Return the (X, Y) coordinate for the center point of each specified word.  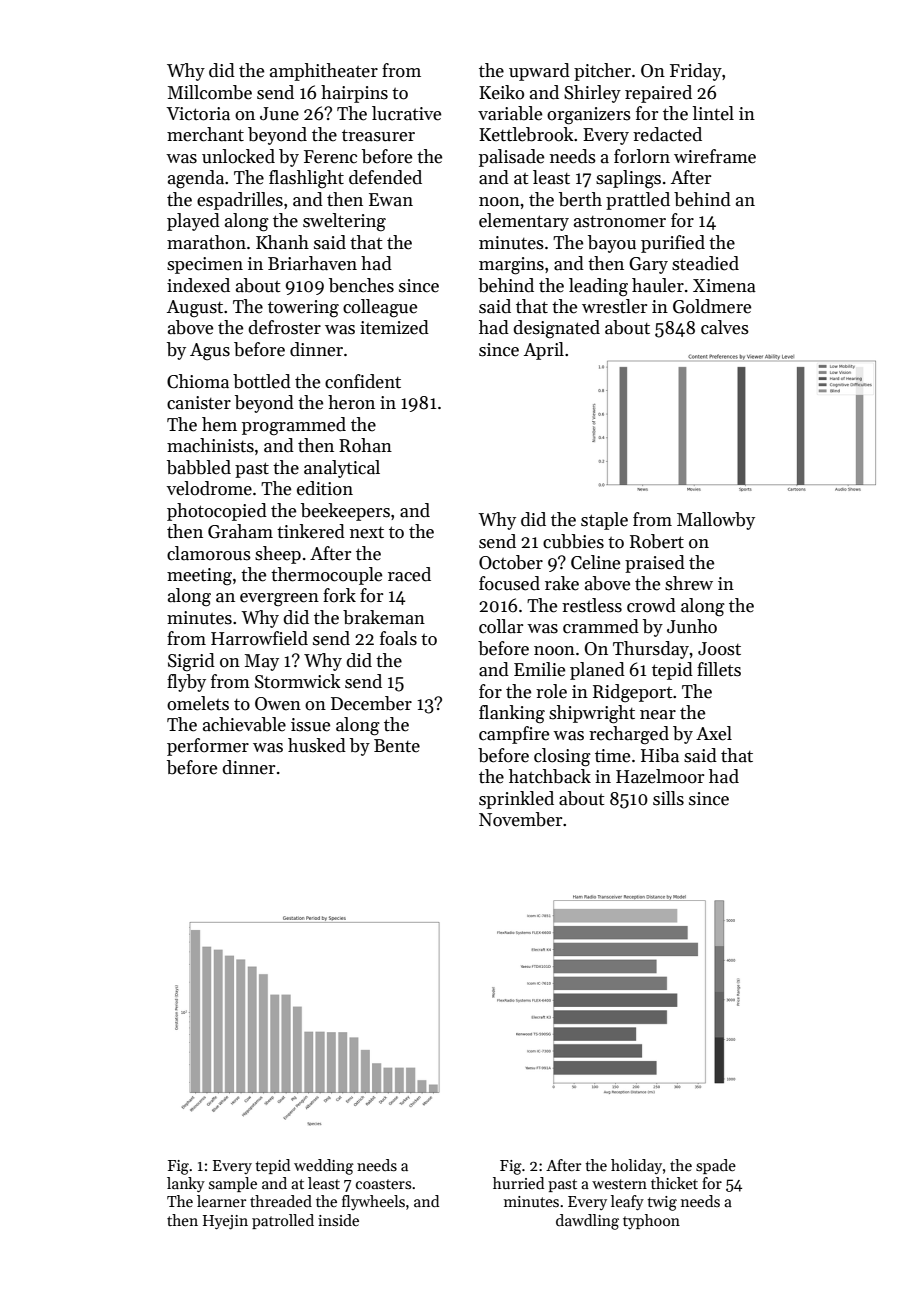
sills (668, 798)
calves (725, 327)
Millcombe (210, 92)
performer (208, 747)
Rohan (365, 445)
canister (199, 403)
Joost (719, 649)
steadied (705, 263)
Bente (397, 746)
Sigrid (191, 662)
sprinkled (516, 800)
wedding (324, 1167)
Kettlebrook (526, 134)
